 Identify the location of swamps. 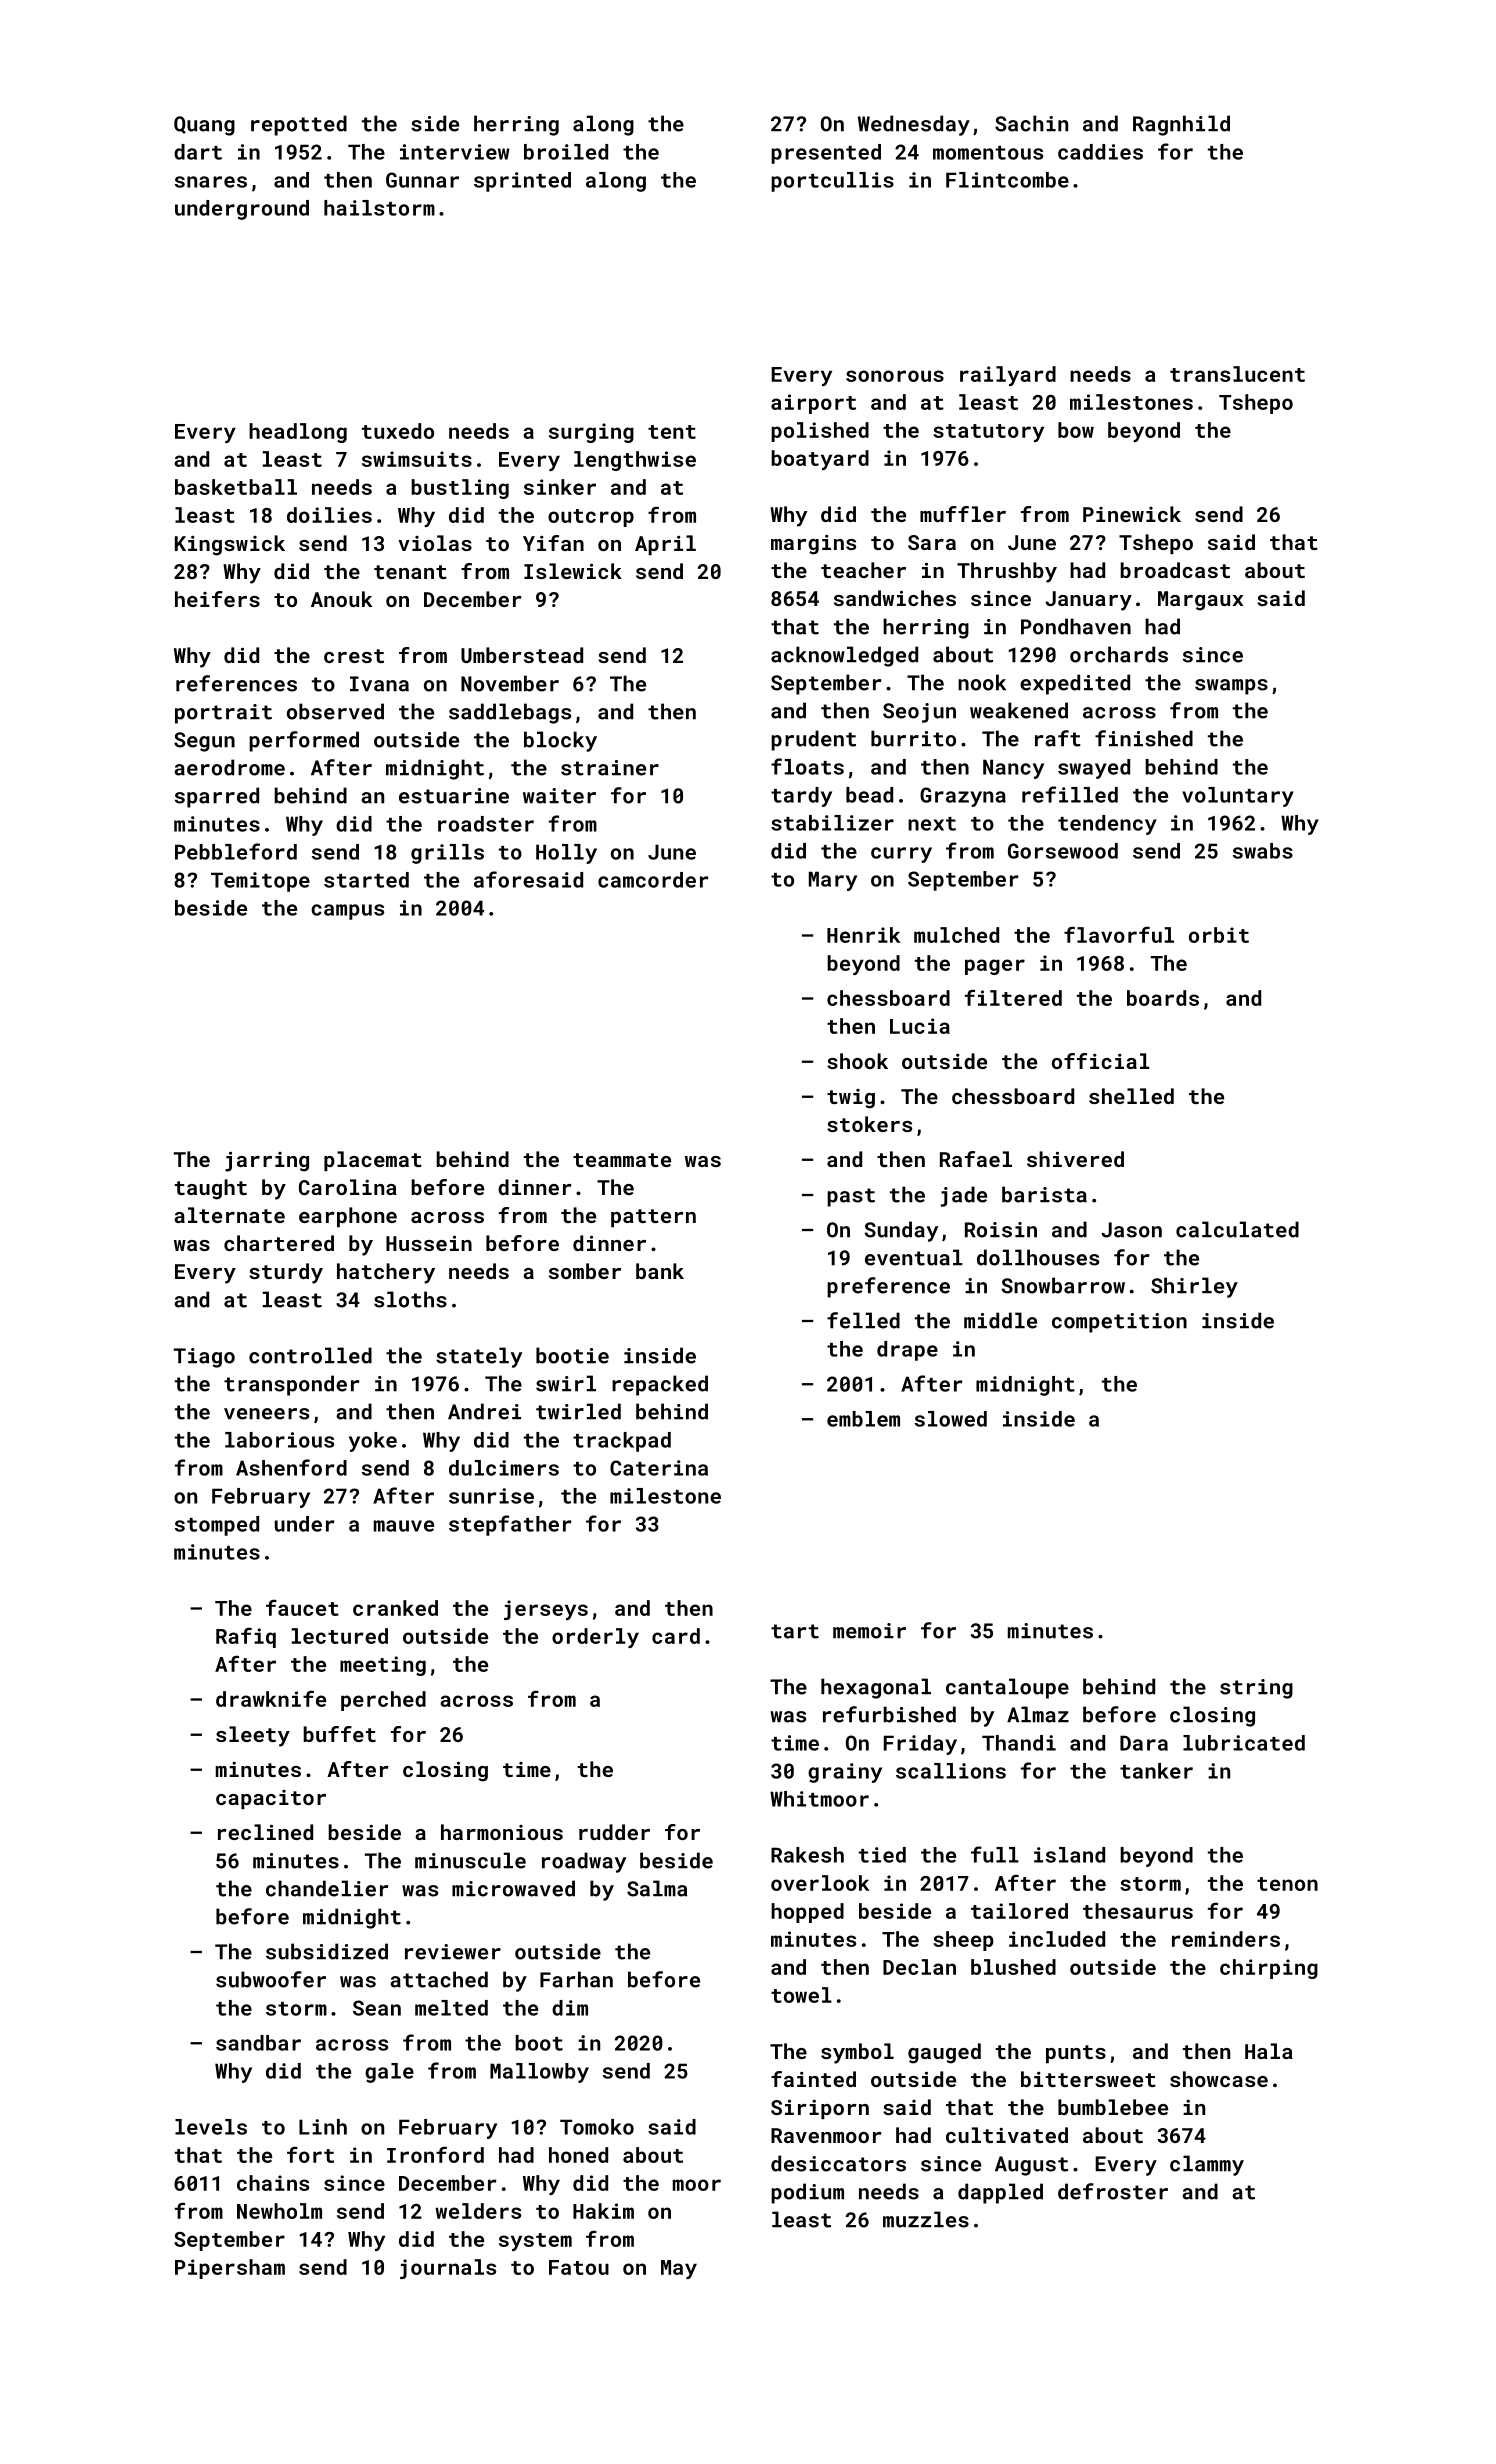
(1231, 687).
